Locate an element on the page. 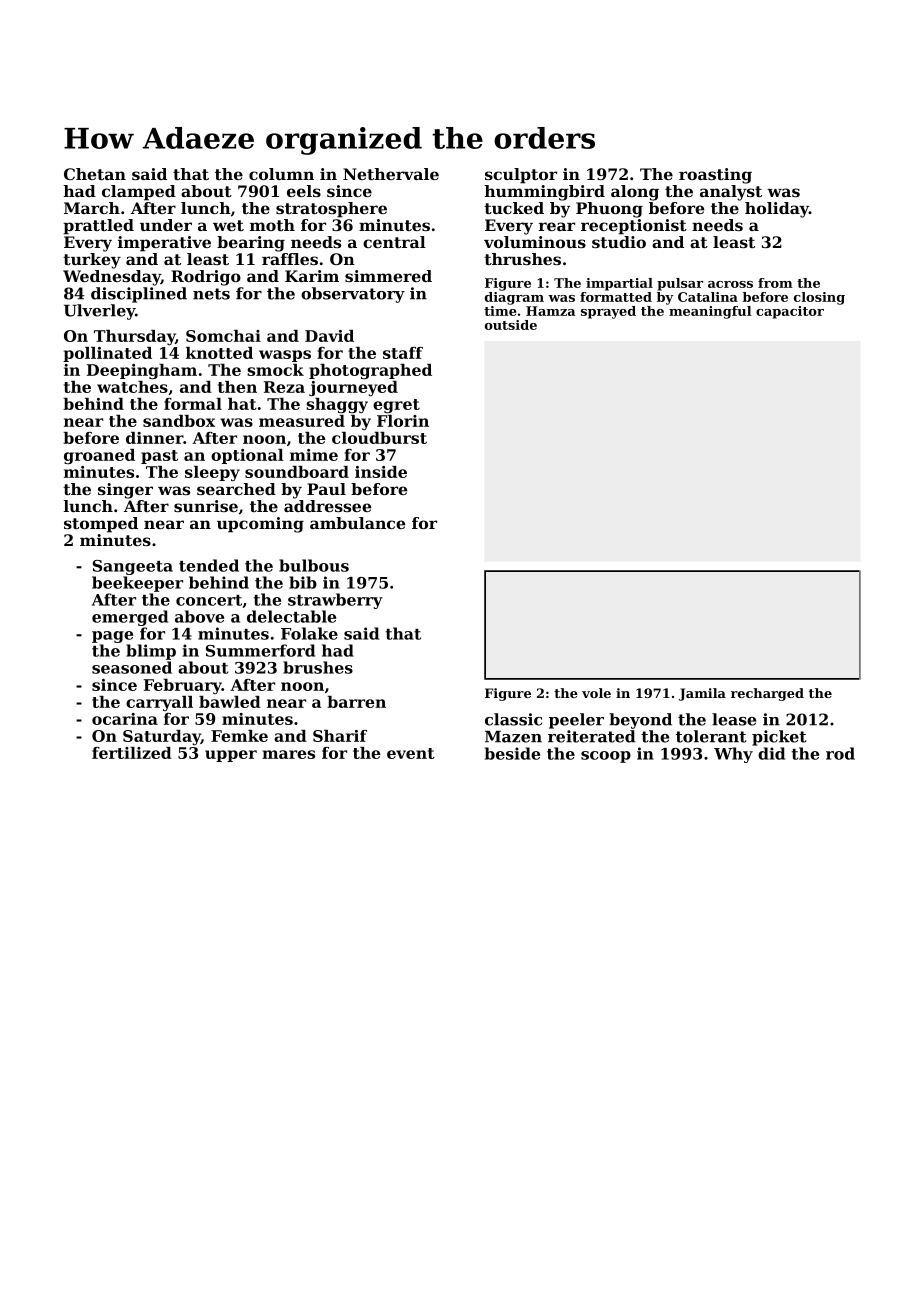 This document has width=924, height=1314. scoop is located at coordinates (606, 757).
